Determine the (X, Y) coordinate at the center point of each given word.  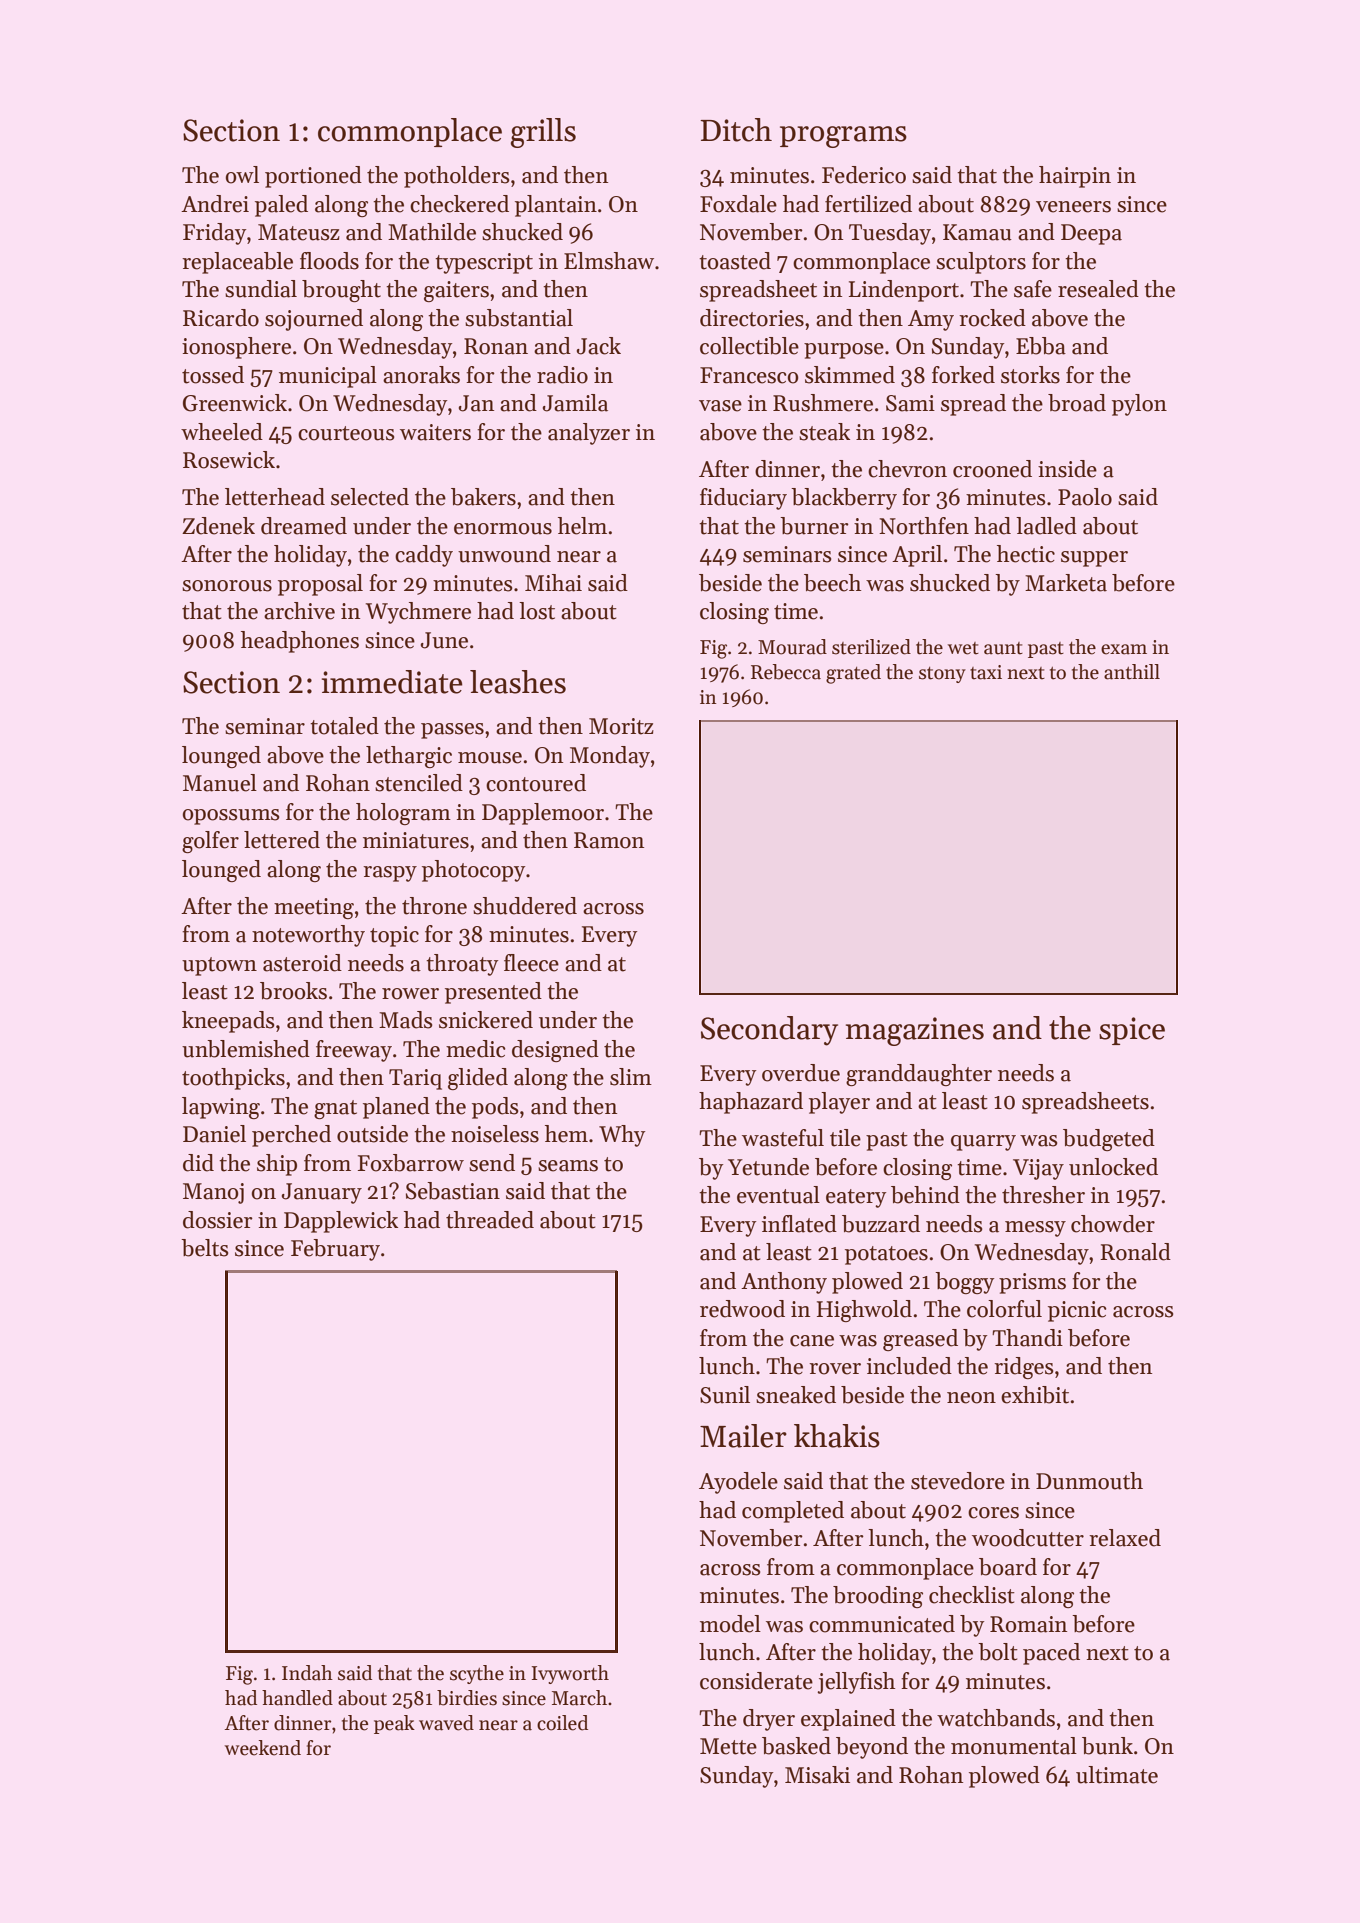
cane (812, 1341)
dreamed (304, 526)
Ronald (1135, 1252)
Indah (307, 1673)
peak (394, 1724)
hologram (403, 814)
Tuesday (890, 234)
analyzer (589, 434)
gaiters (456, 291)
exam (1124, 649)
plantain (556, 206)
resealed (1098, 289)
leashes (518, 682)
